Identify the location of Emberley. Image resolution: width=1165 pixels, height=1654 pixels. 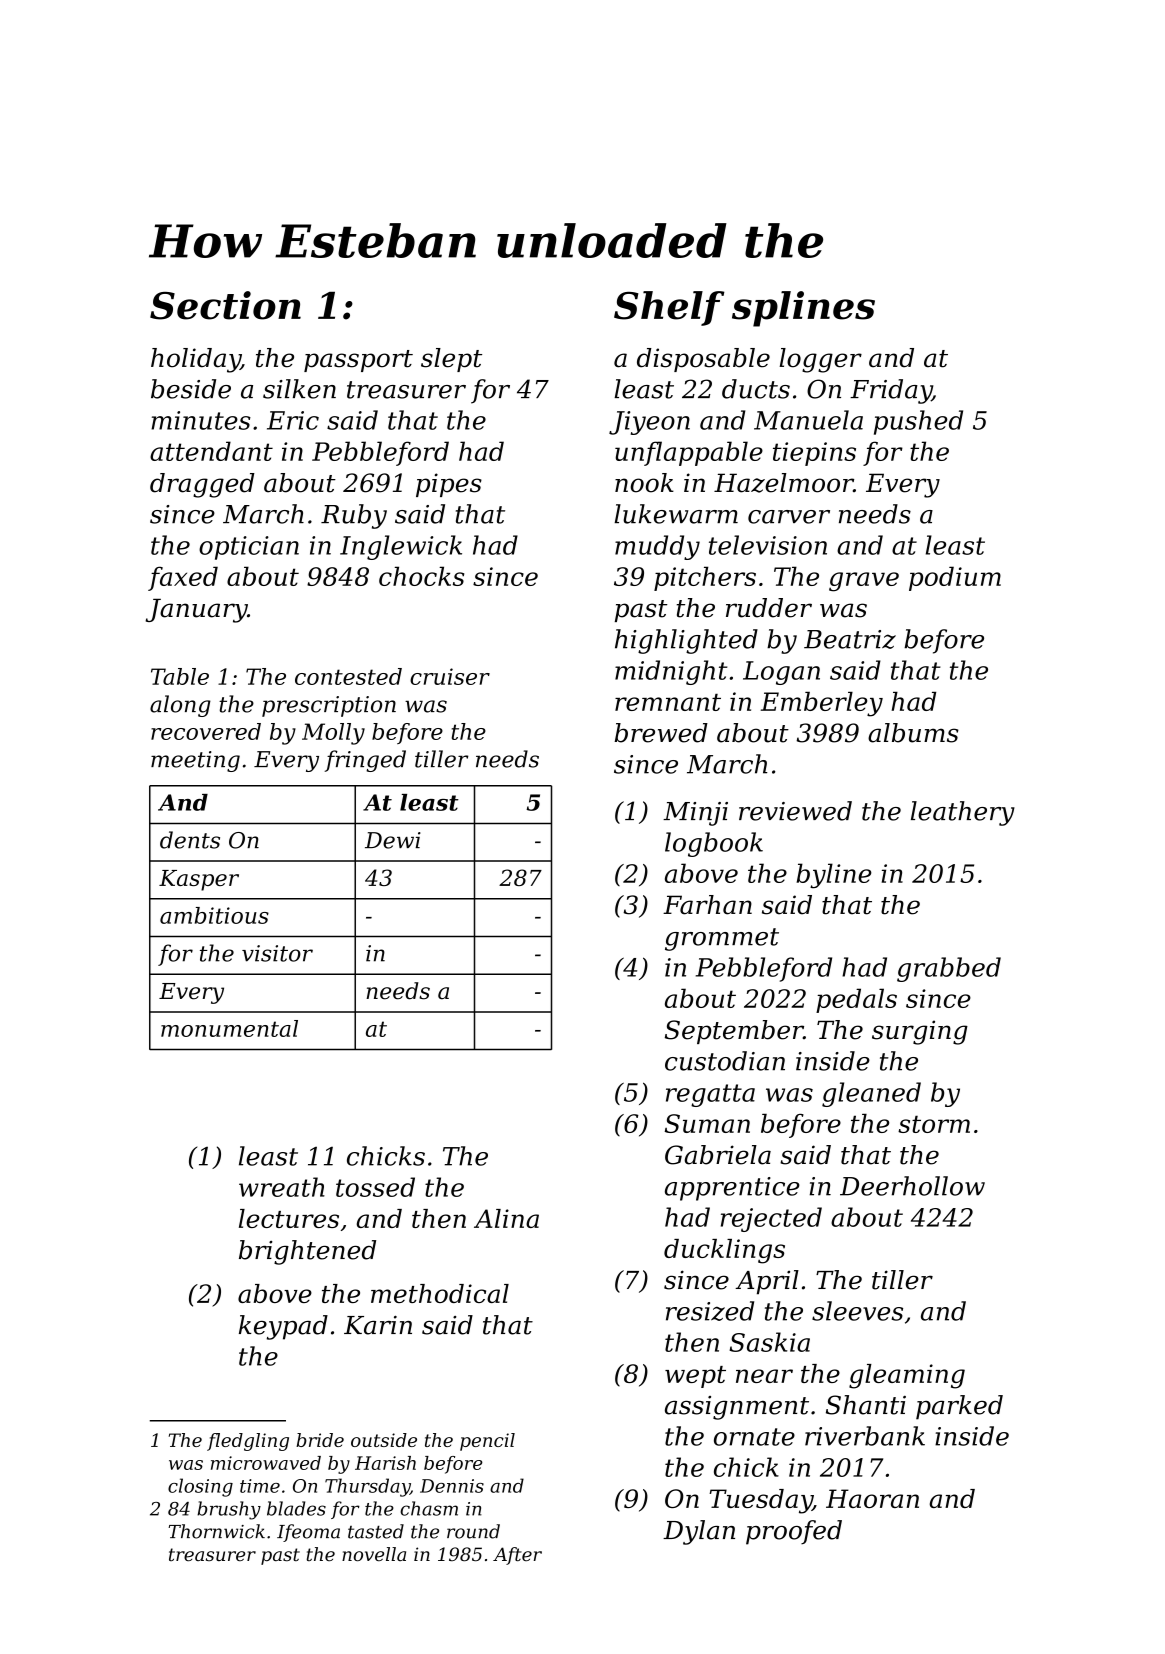
(822, 704).
